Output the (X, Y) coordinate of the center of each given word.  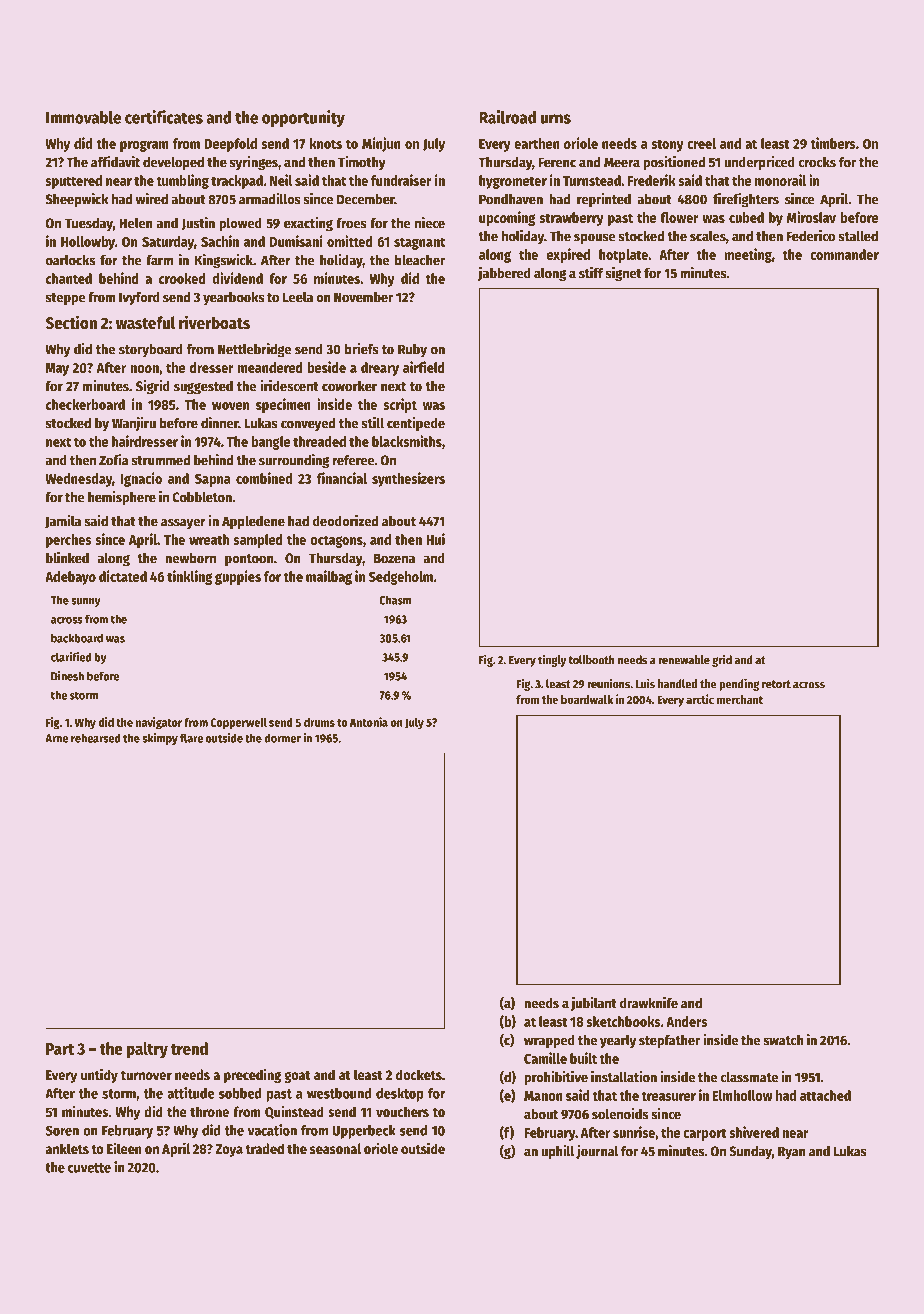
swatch (783, 1040)
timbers (833, 143)
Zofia (114, 460)
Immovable (83, 117)
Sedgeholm (401, 578)
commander (844, 254)
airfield (424, 367)
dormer (282, 738)
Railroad (507, 117)
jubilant (594, 1004)
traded (264, 1148)
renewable (684, 660)
